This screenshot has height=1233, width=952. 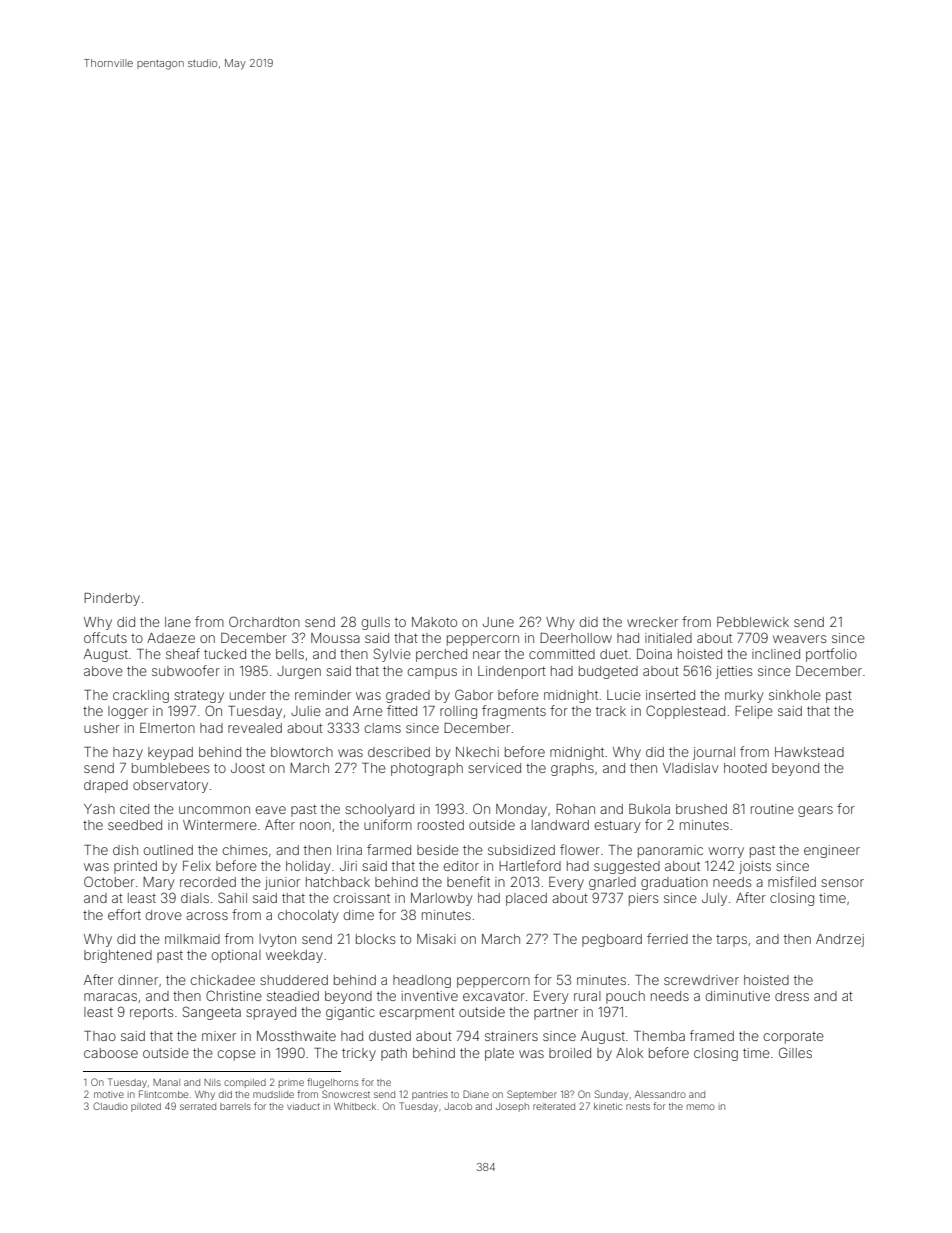 I want to click on portfolio, so click(x=831, y=655).
